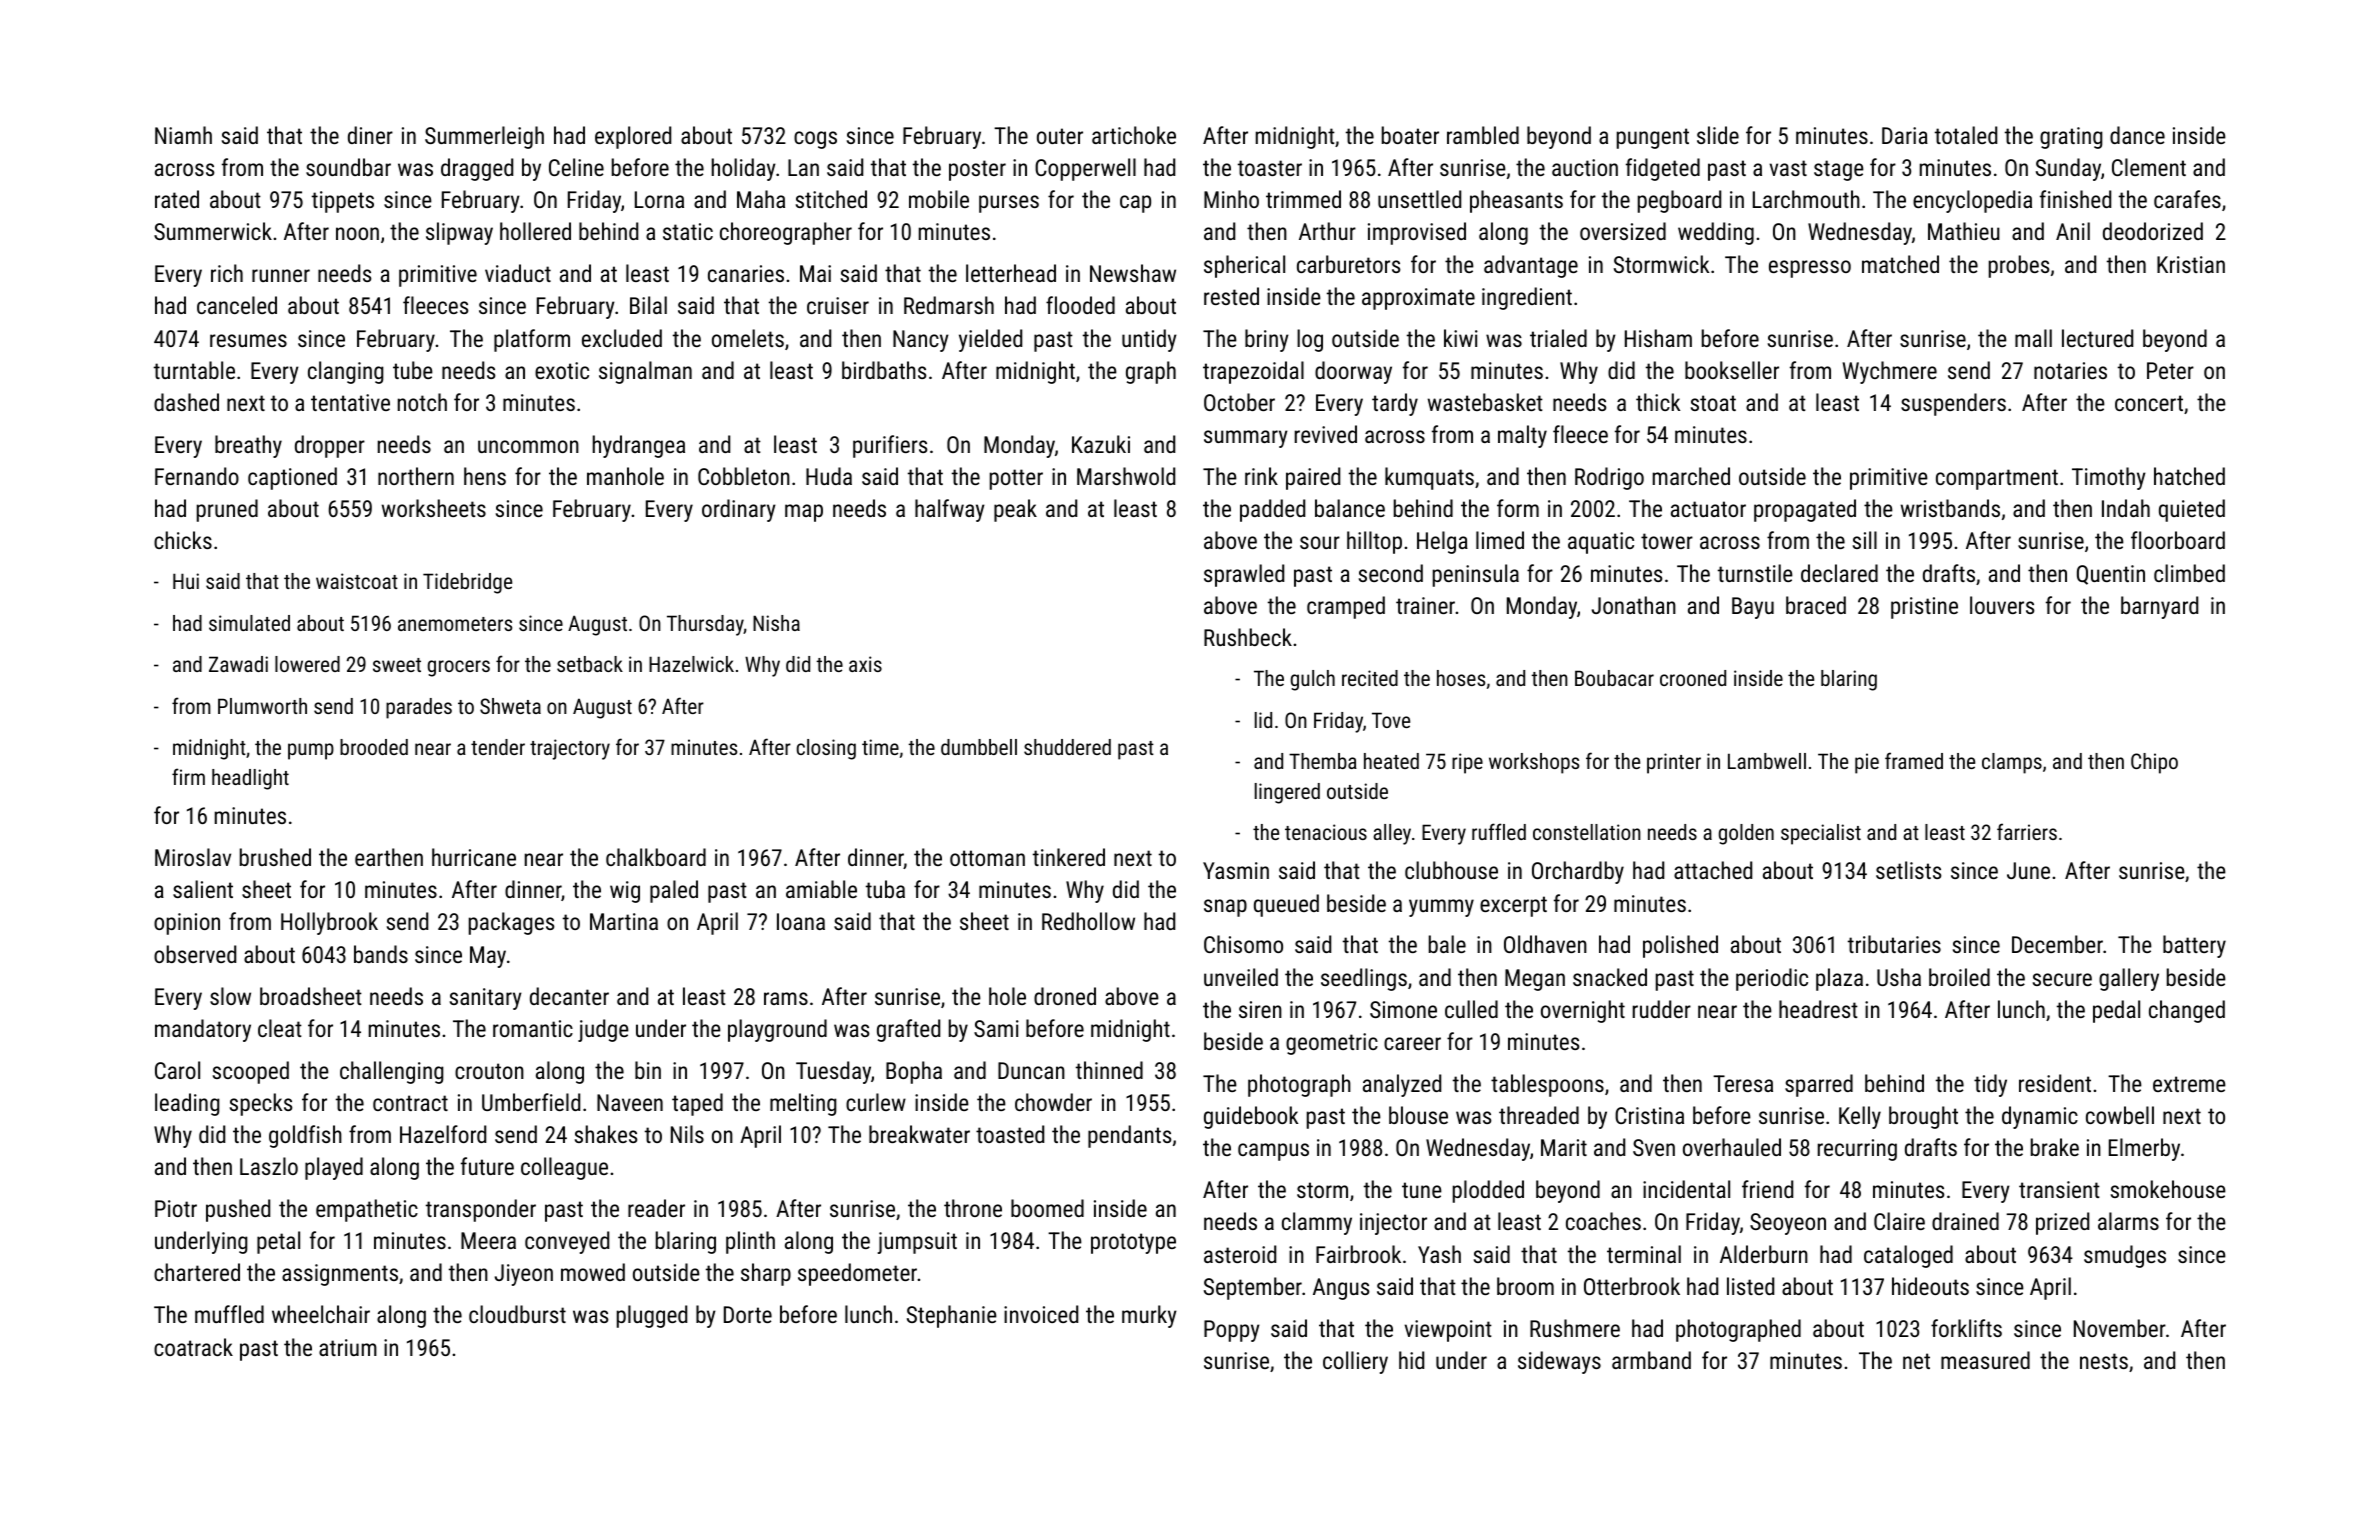 The image size is (2380, 1540). What do you see at coordinates (1916, 1361) in the screenshot?
I see `net` at bounding box center [1916, 1361].
